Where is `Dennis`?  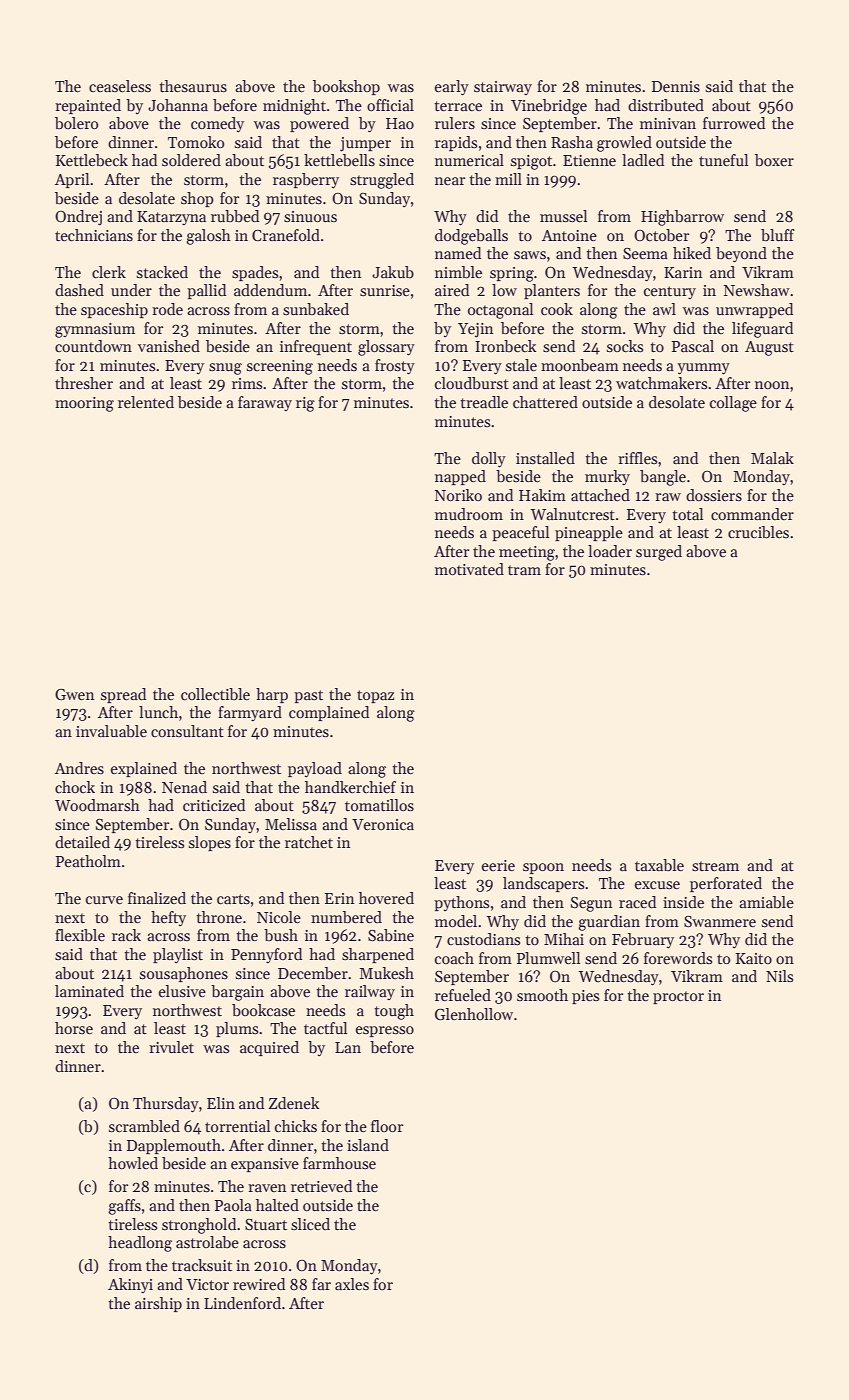 Dennis is located at coordinates (676, 87).
